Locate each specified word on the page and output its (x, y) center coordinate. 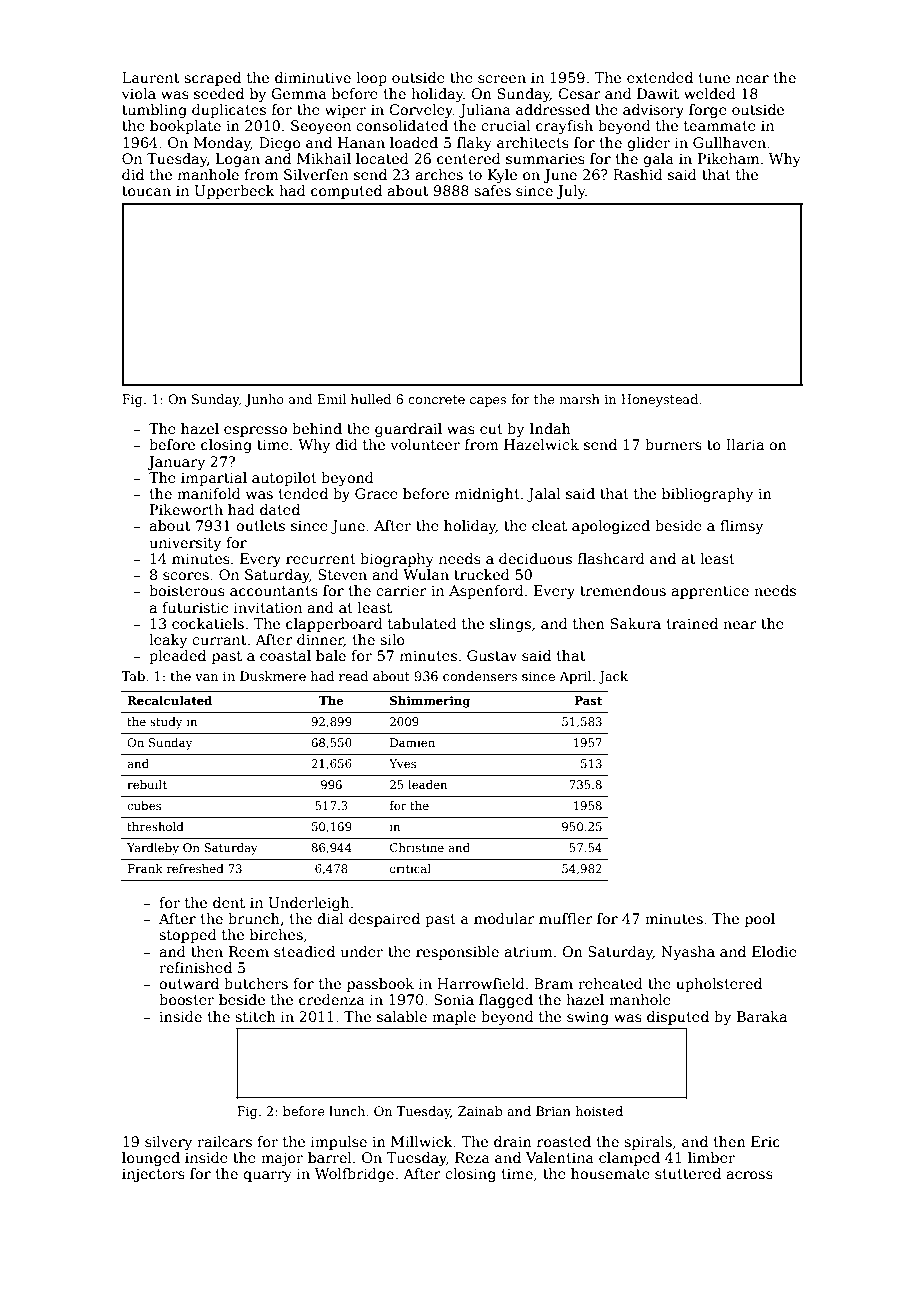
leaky (168, 641)
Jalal (544, 495)
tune (714, 78)
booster (186, 999)
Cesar (579, 93)
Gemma (299, 93)
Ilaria (745, 444)
